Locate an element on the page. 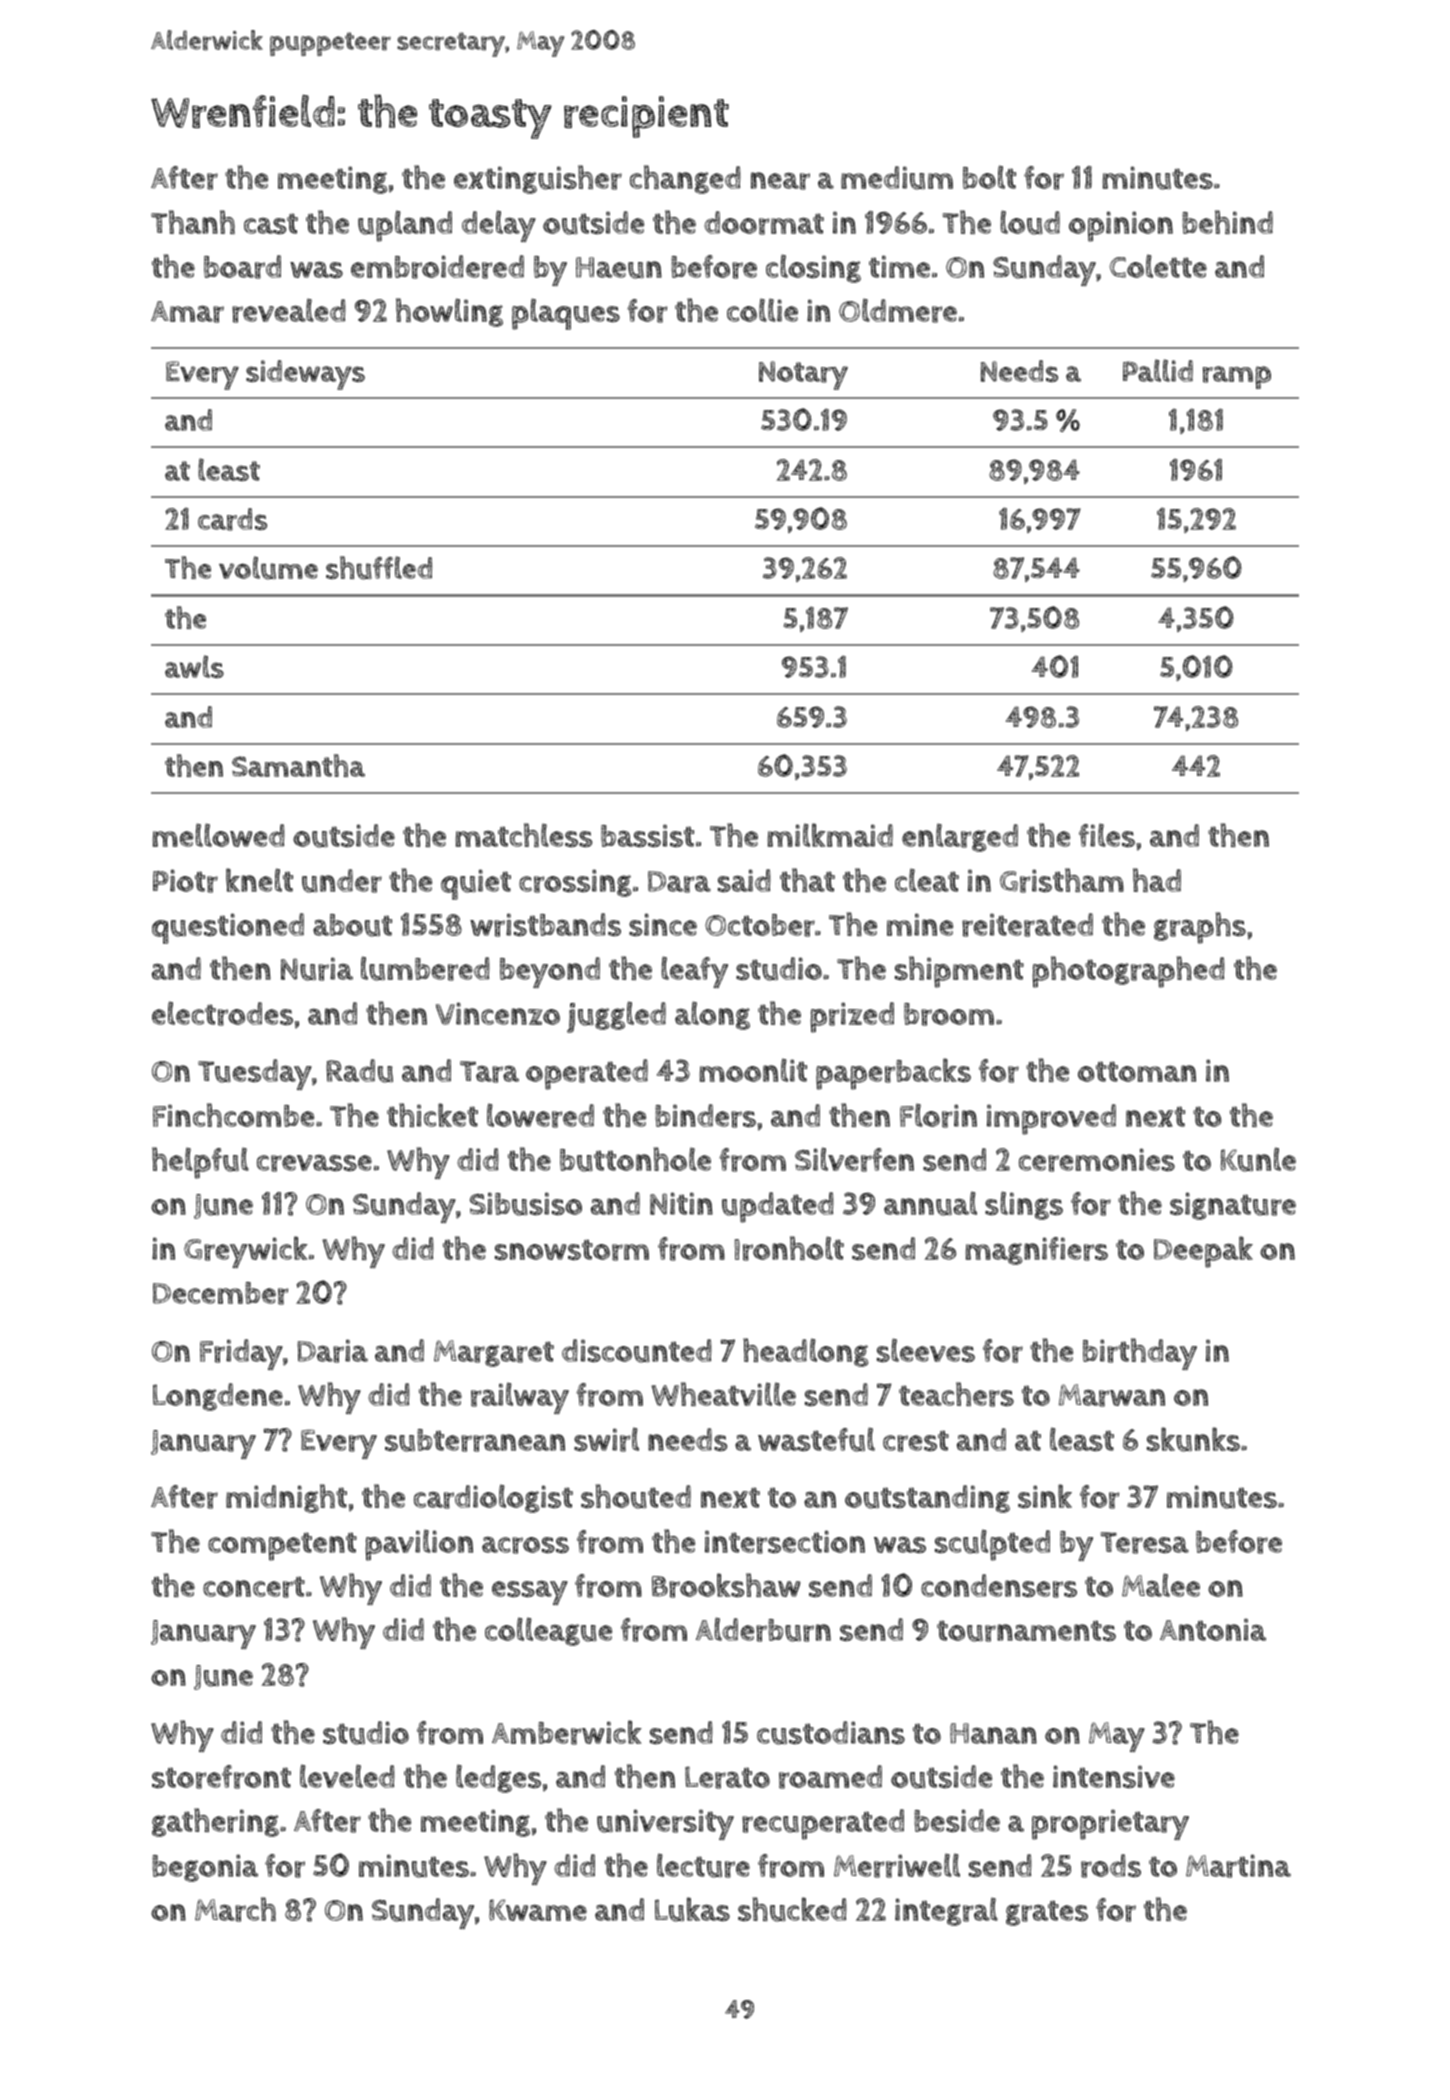  Samantha is located at coordinates (298, 765).
